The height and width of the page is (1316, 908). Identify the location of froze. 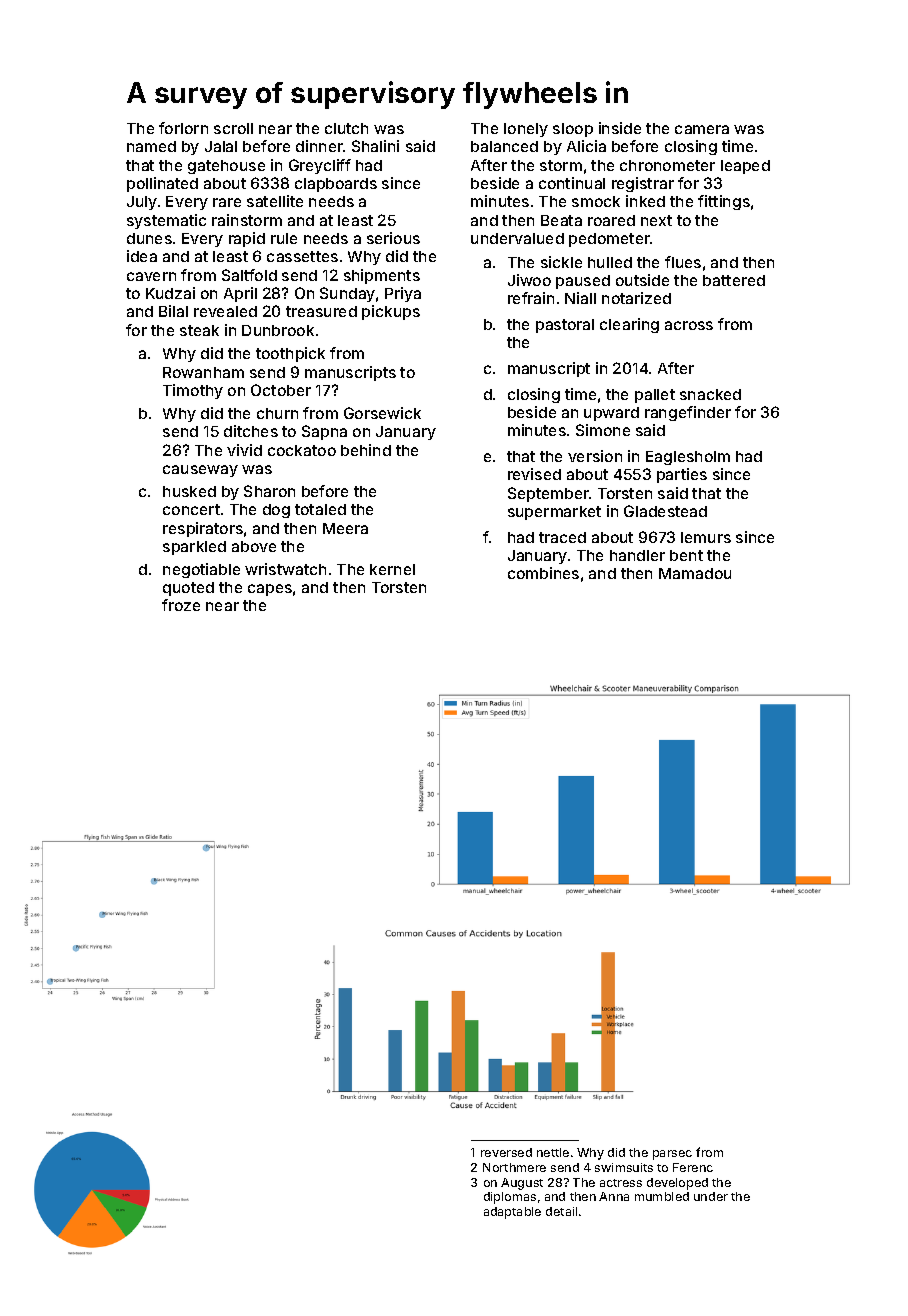
(181, 605).
